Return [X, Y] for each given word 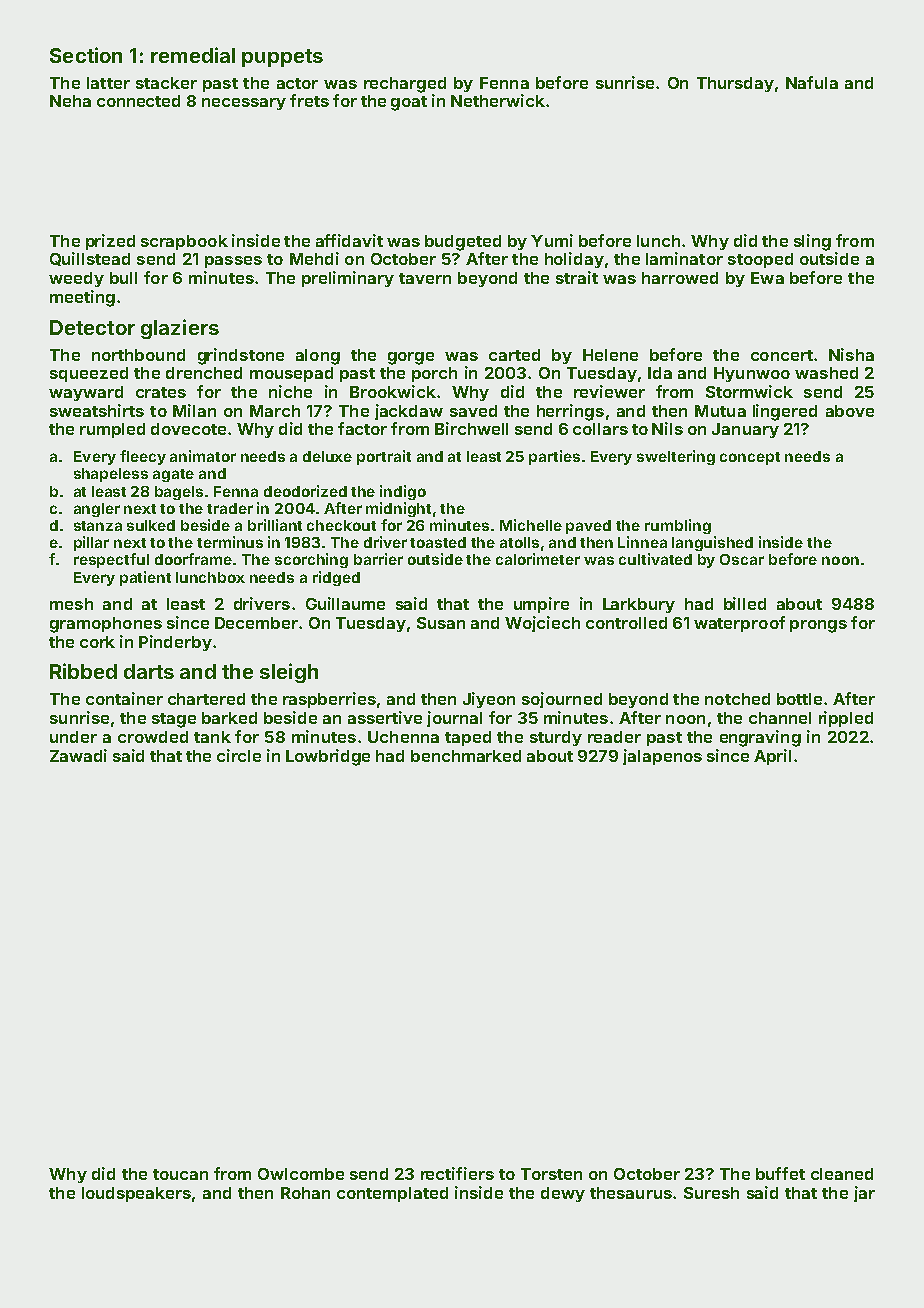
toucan [180, 1174]
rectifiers [457, 1173]
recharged [405, 85]
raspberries [329, 700]
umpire [541, 605]
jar [864, 1194]
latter [108, 83]
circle [239, 755]
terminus [230, 542]
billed [745, 603]
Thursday [735, 84]
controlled [626, 623]
